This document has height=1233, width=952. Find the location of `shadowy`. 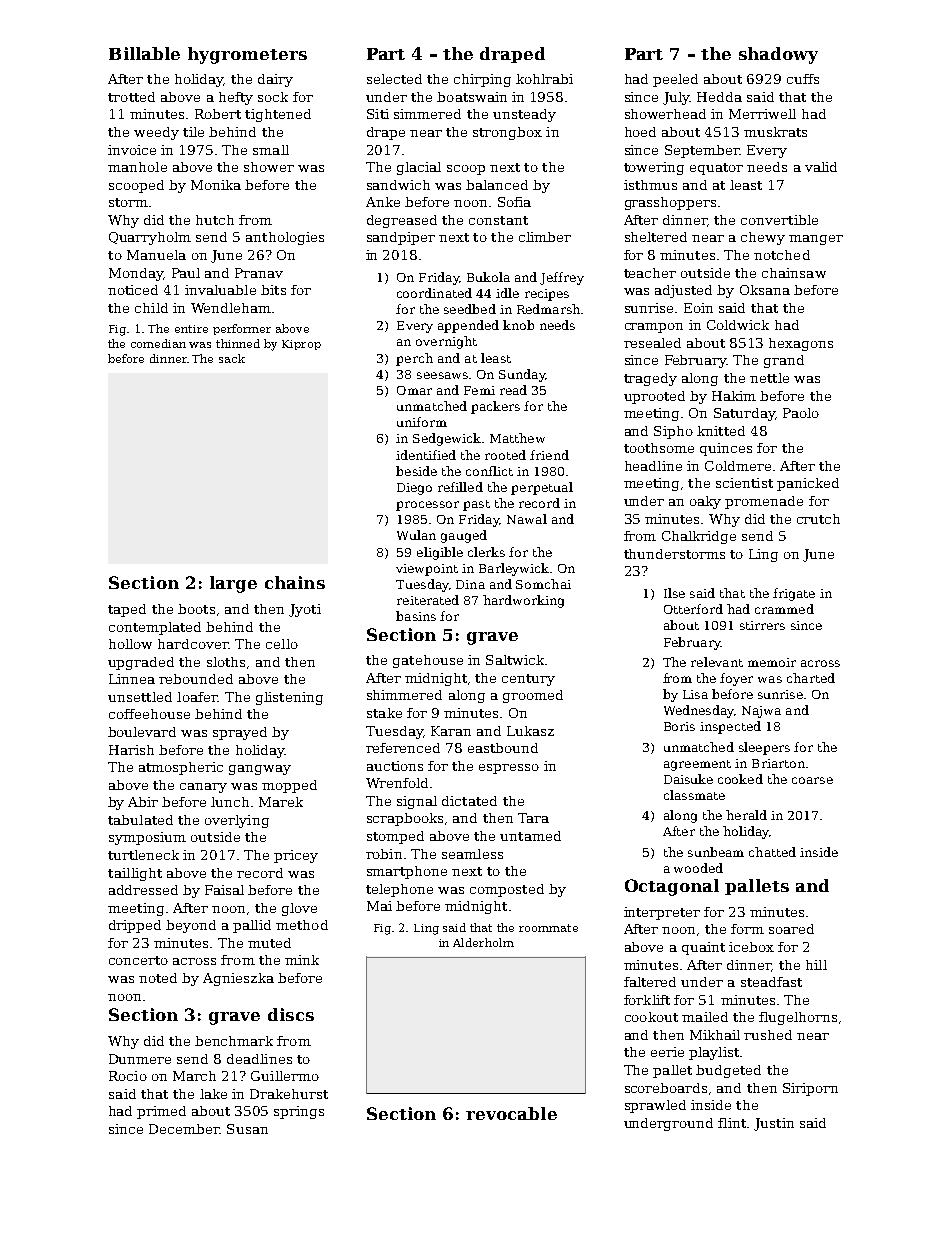

shadowy is located at coordinates (778, 55).
